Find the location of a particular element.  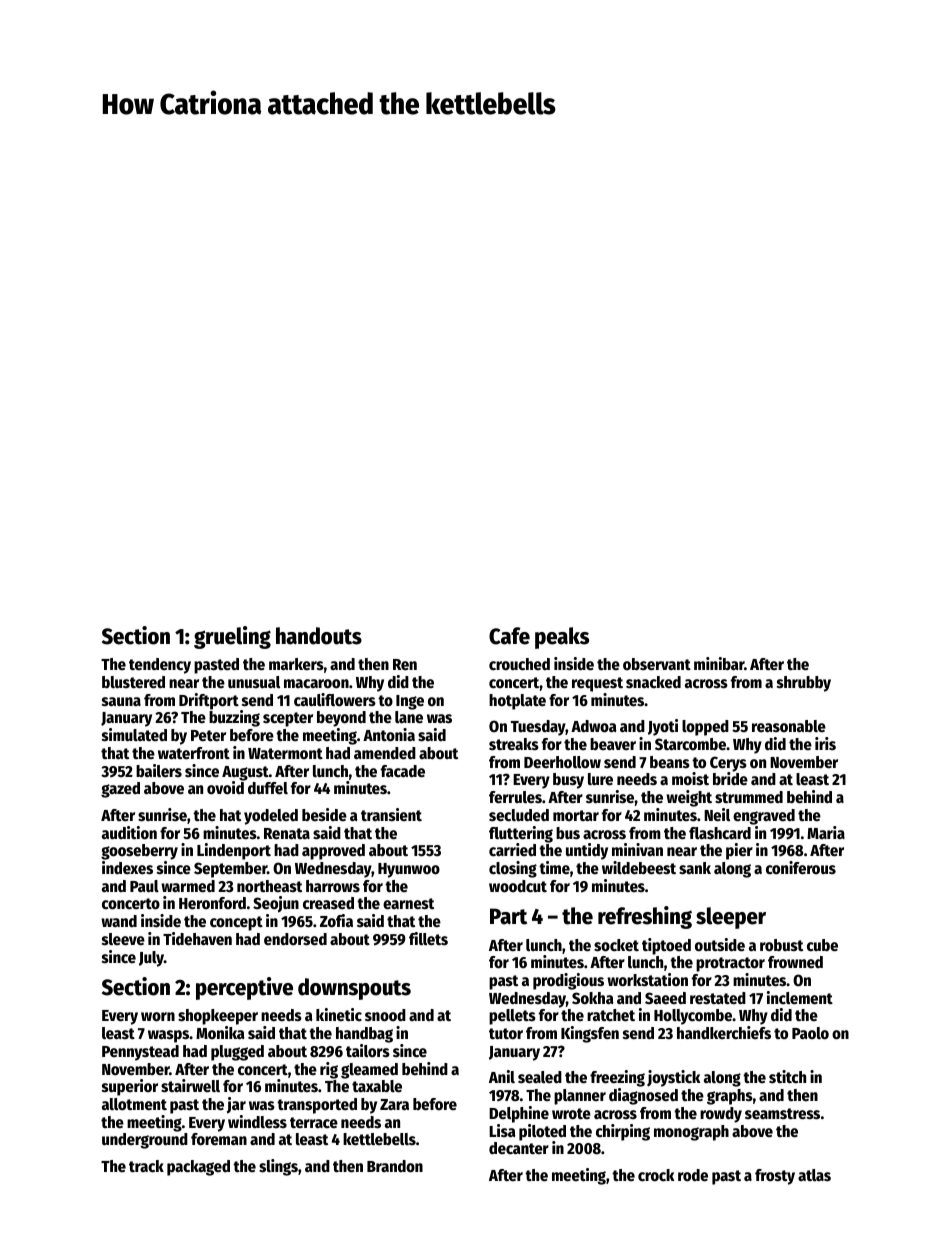

sleeper is located at coordinates (731, 918).
